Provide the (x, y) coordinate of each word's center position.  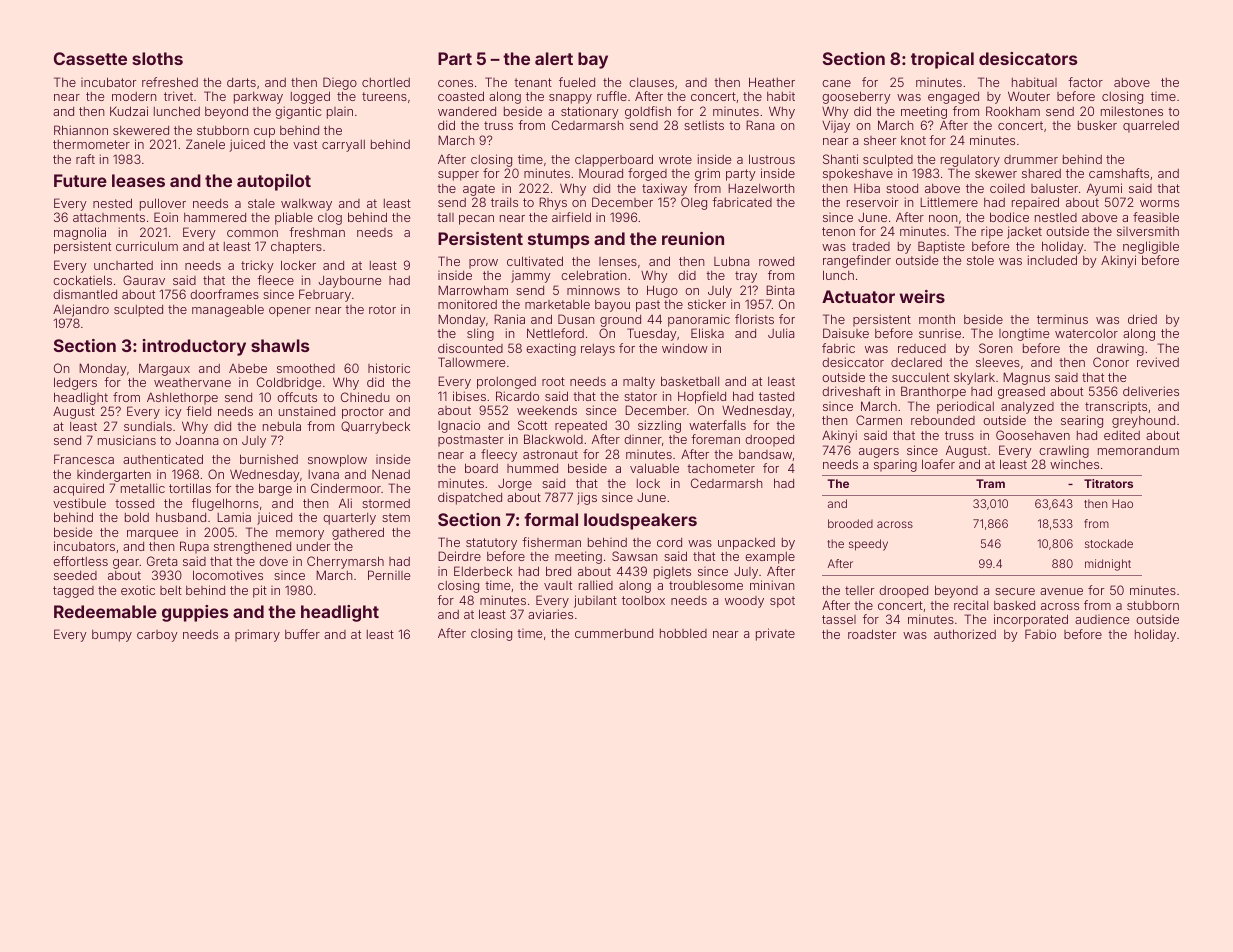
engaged (953, 98)
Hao (1122, 503)
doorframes (224, 294)
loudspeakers (640, 521)
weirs (922, 296)
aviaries (550, 614)
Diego (340, 83)
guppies (195, 613)
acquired (78, 489)
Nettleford (555, 333)
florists (754, 319)
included (1052, 260)
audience (1102, 619)
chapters (296, 248)
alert (554, 58)
